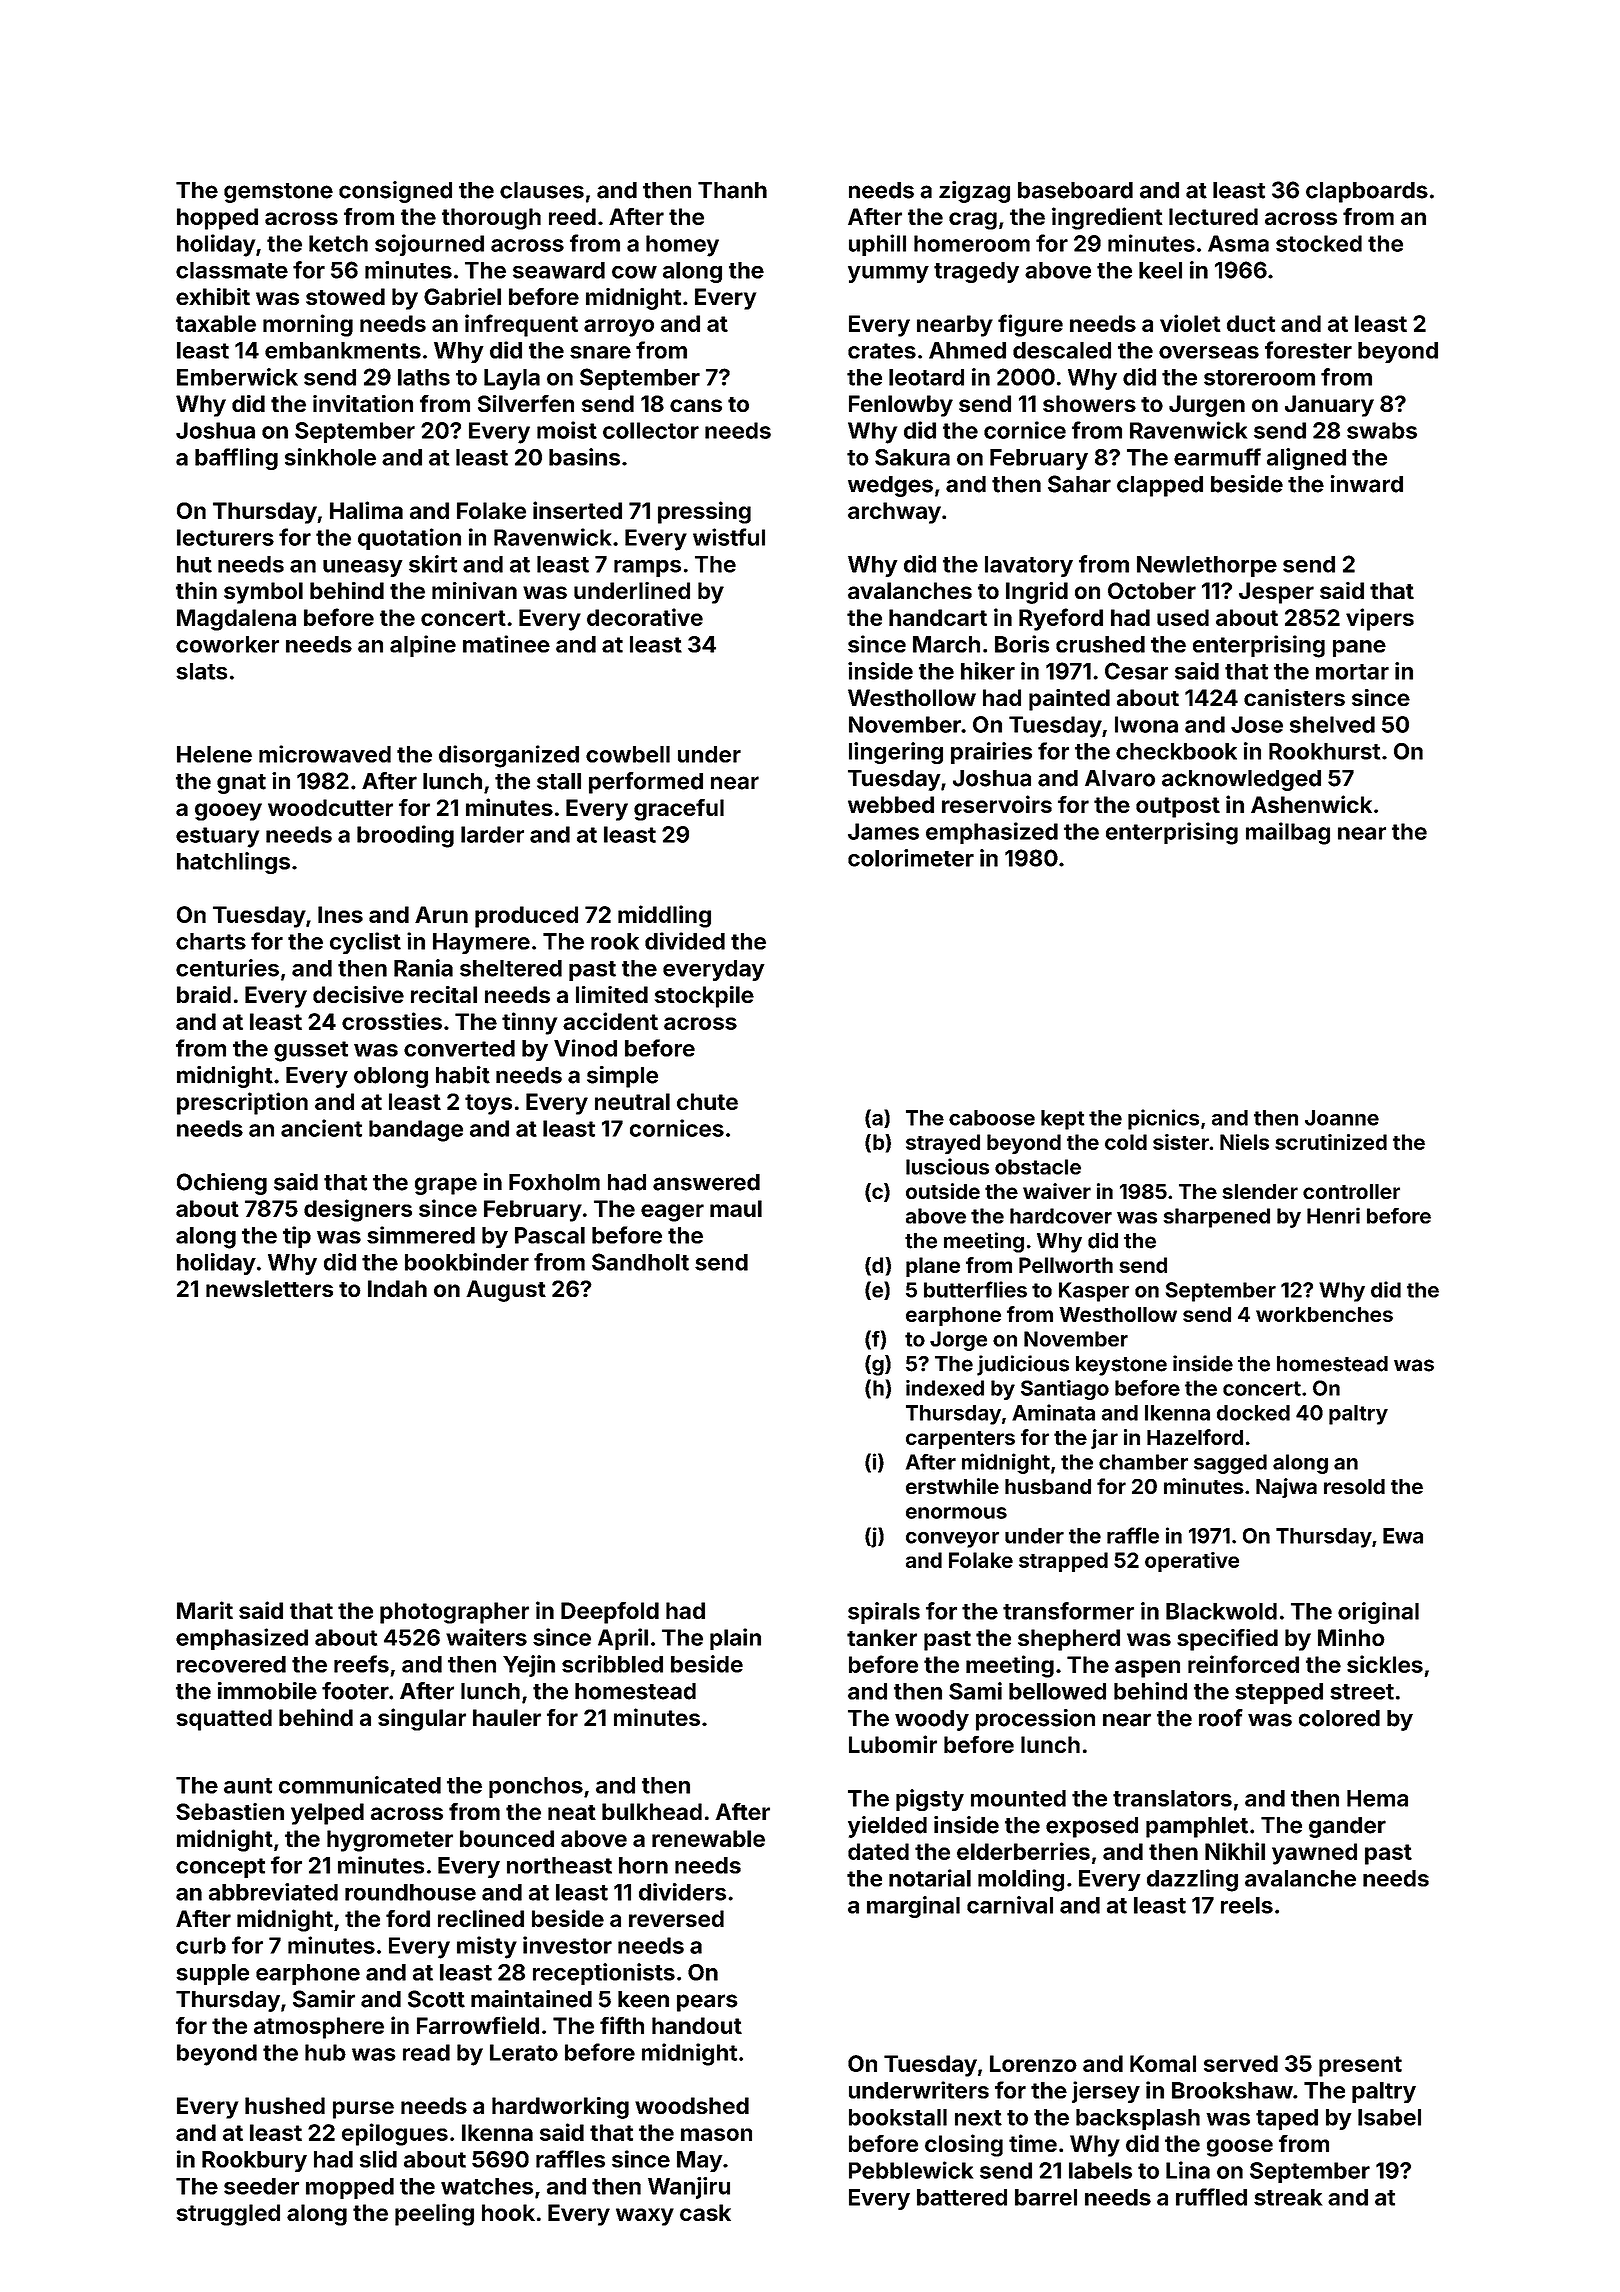 This page has width=1620, height=2292. What do you see at coordinates (1260, 1191) in the page?
I see `slender` at bounding box center [1260, 1191].
